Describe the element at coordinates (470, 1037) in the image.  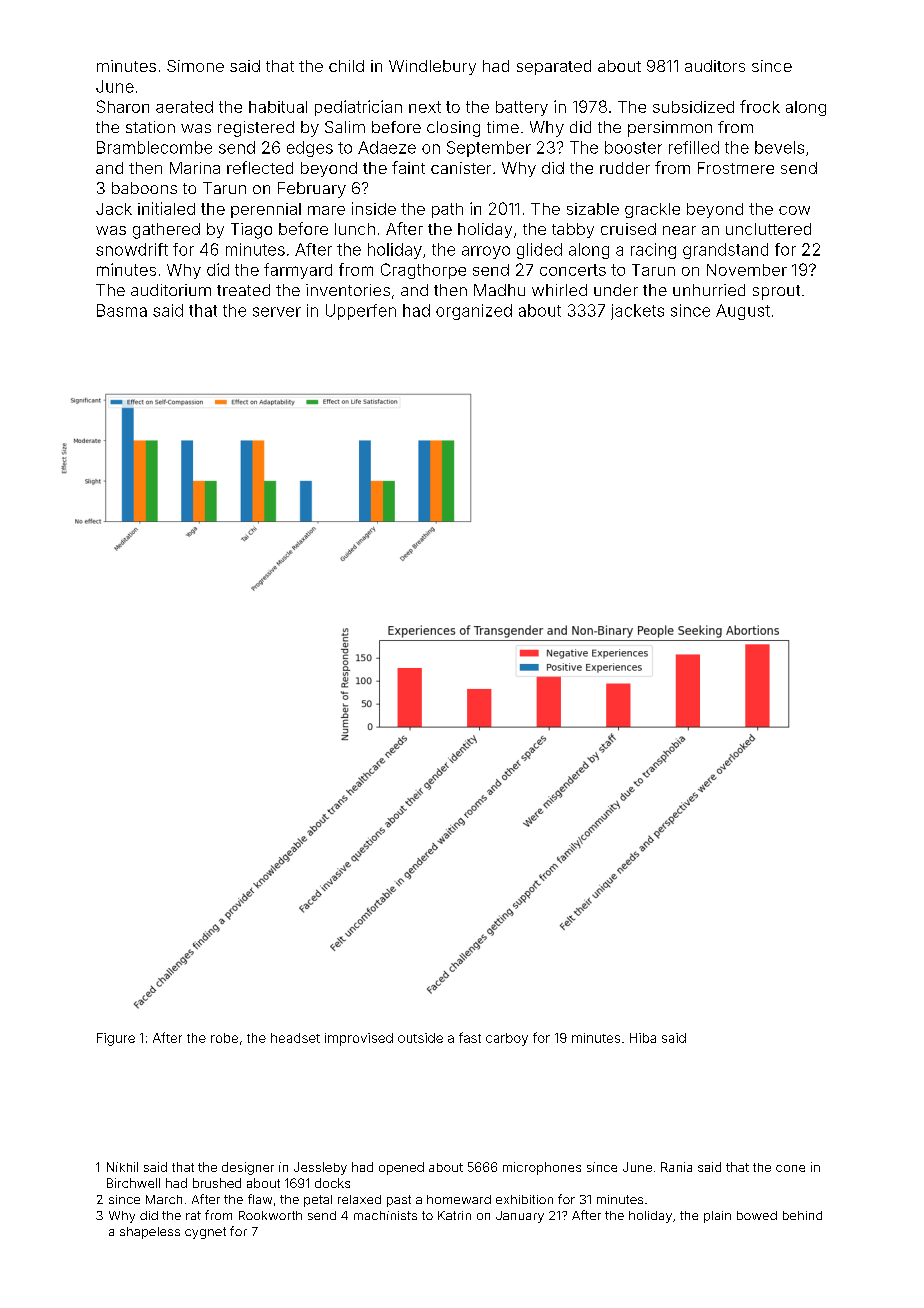
I see `fast` at that location.
